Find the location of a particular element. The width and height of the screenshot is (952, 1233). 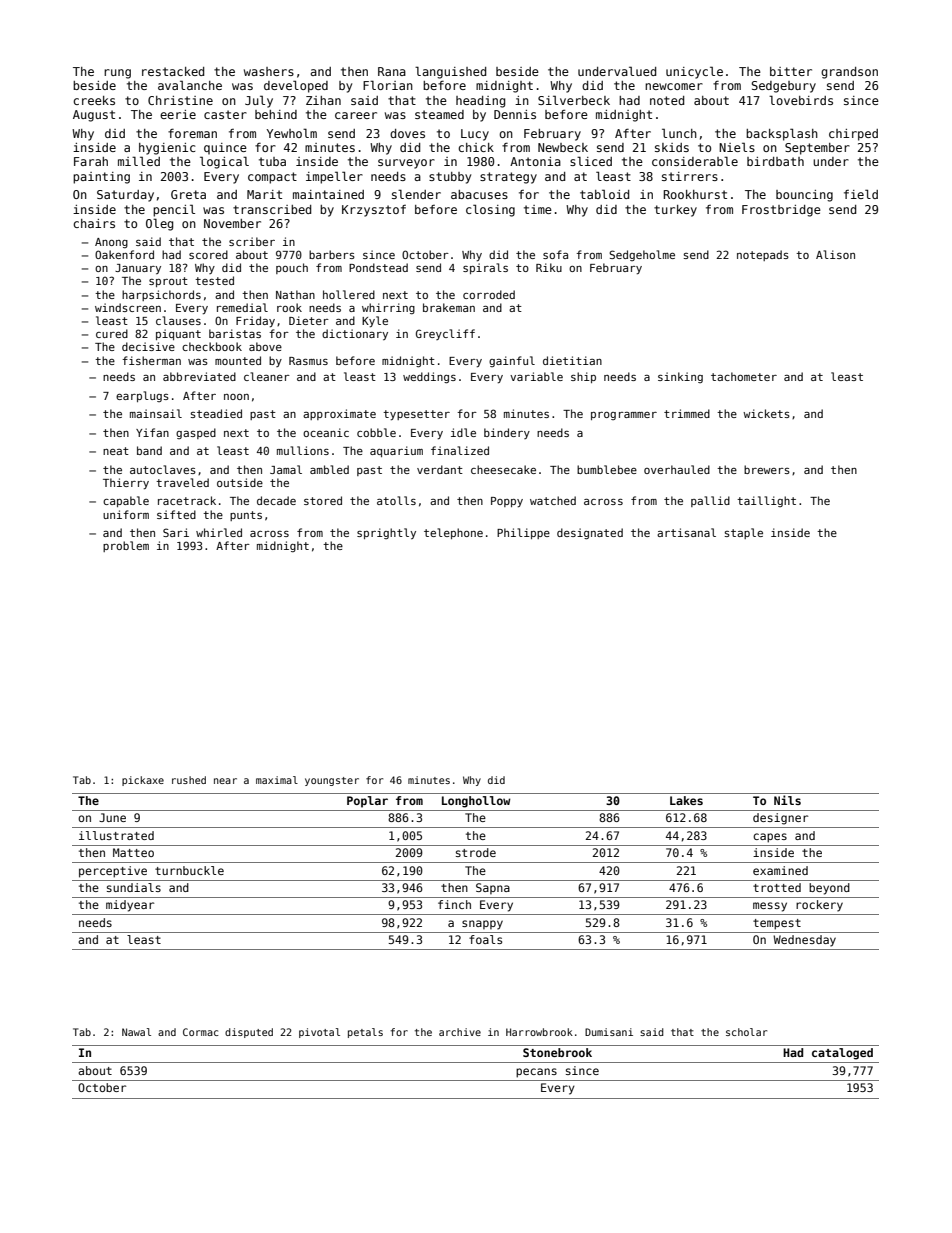

field is located at coordinates (861, 194).
